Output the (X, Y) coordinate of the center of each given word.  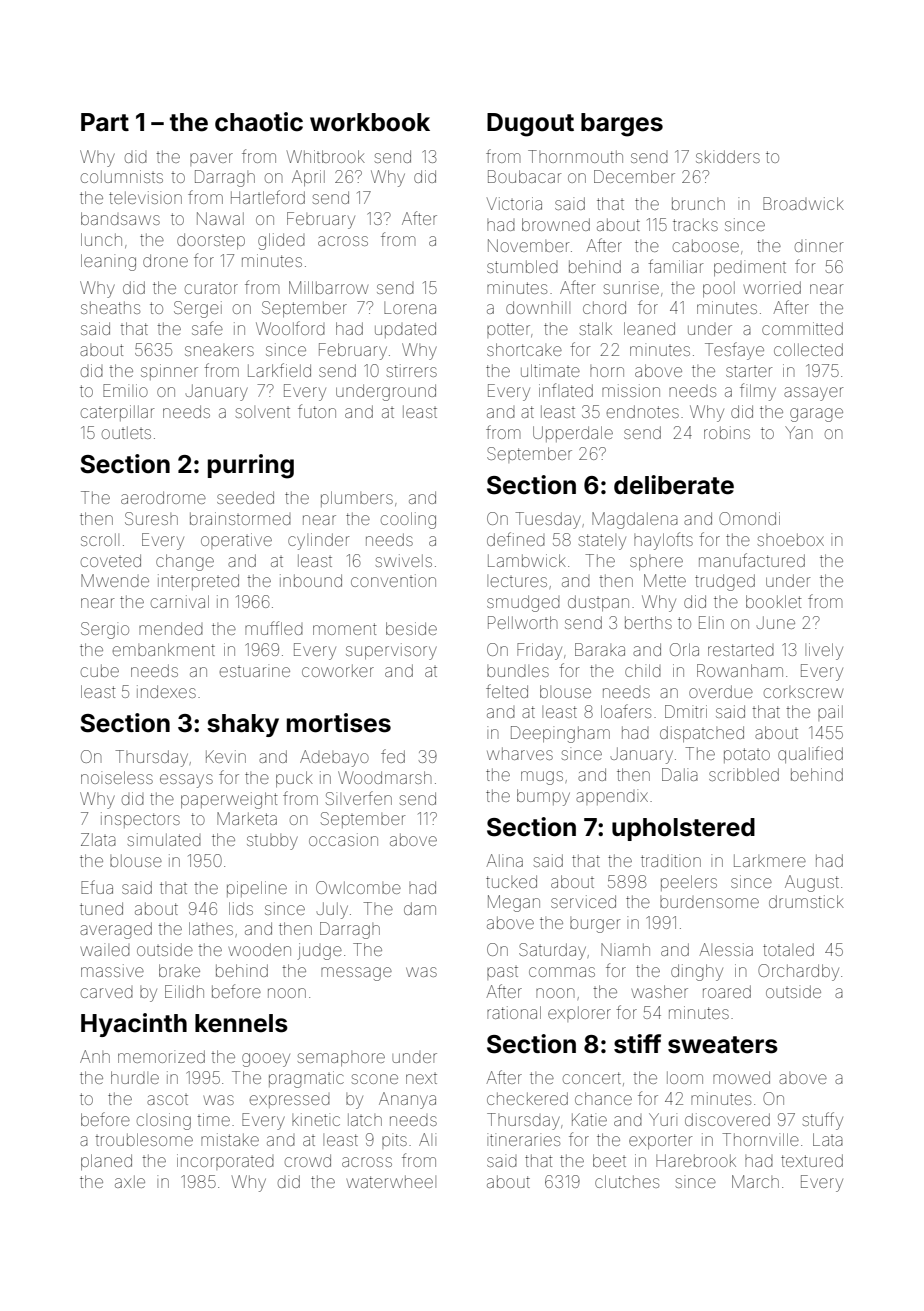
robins (727, 432)
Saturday (552, 951)
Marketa (247, 818)
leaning (108, 262)
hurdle (135, 1077)
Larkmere (770, 860)
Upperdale (573, 434)
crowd (308, 1160)
